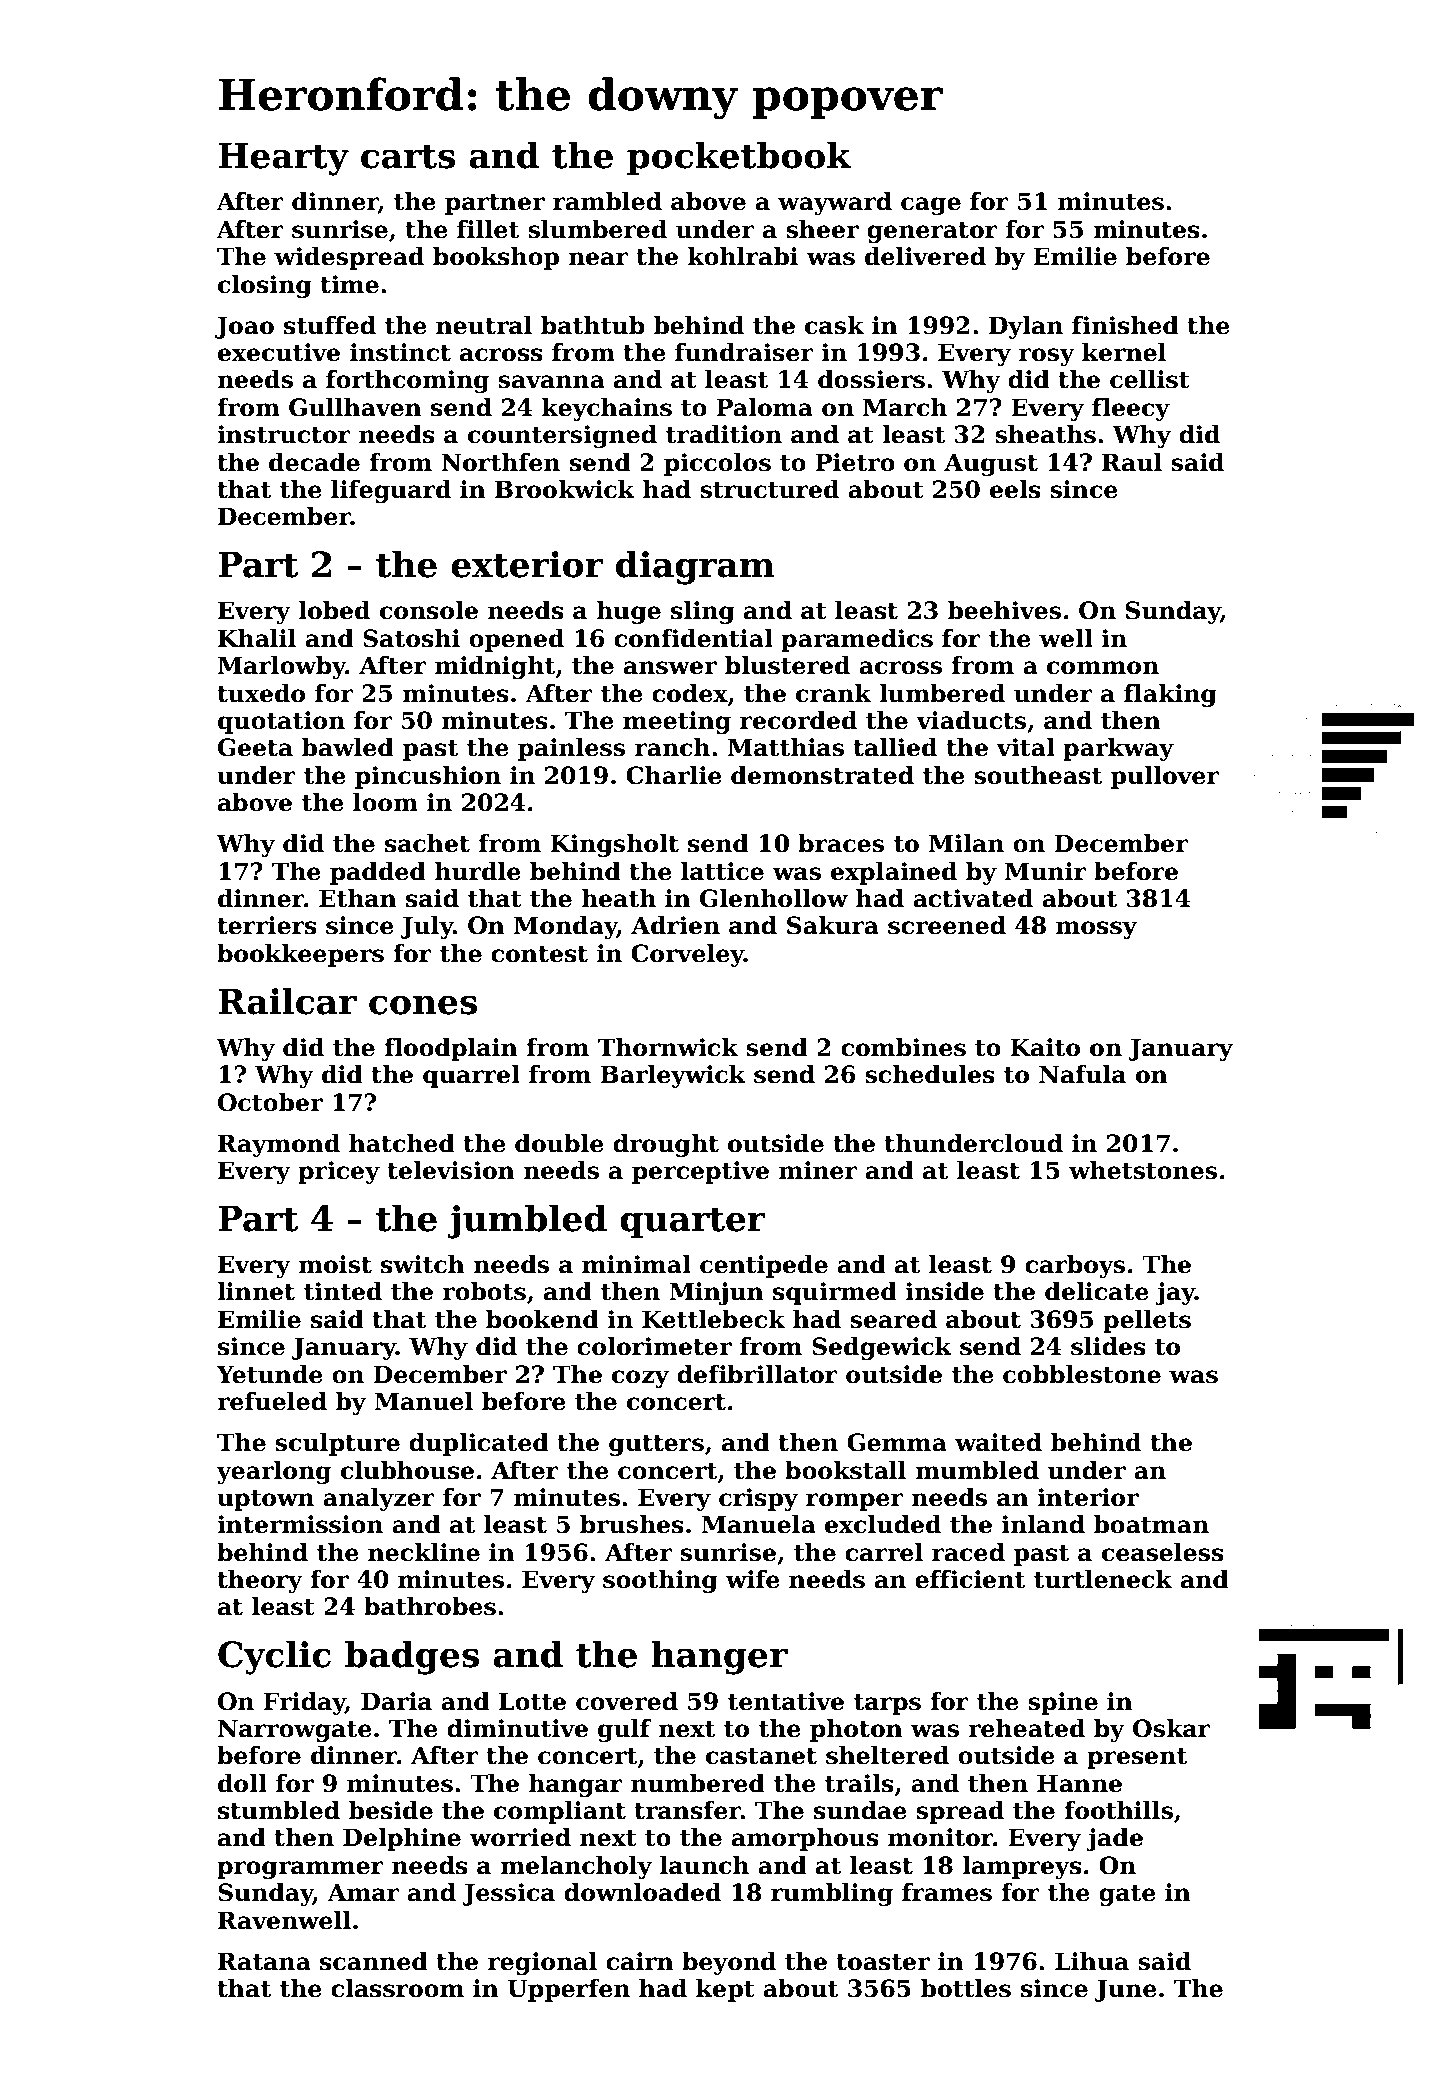 This image has height=2100, width=1450. What do you see at coordinates (666, 1145) in the image?
I see `drought` at bounding box center [666, 1145].
